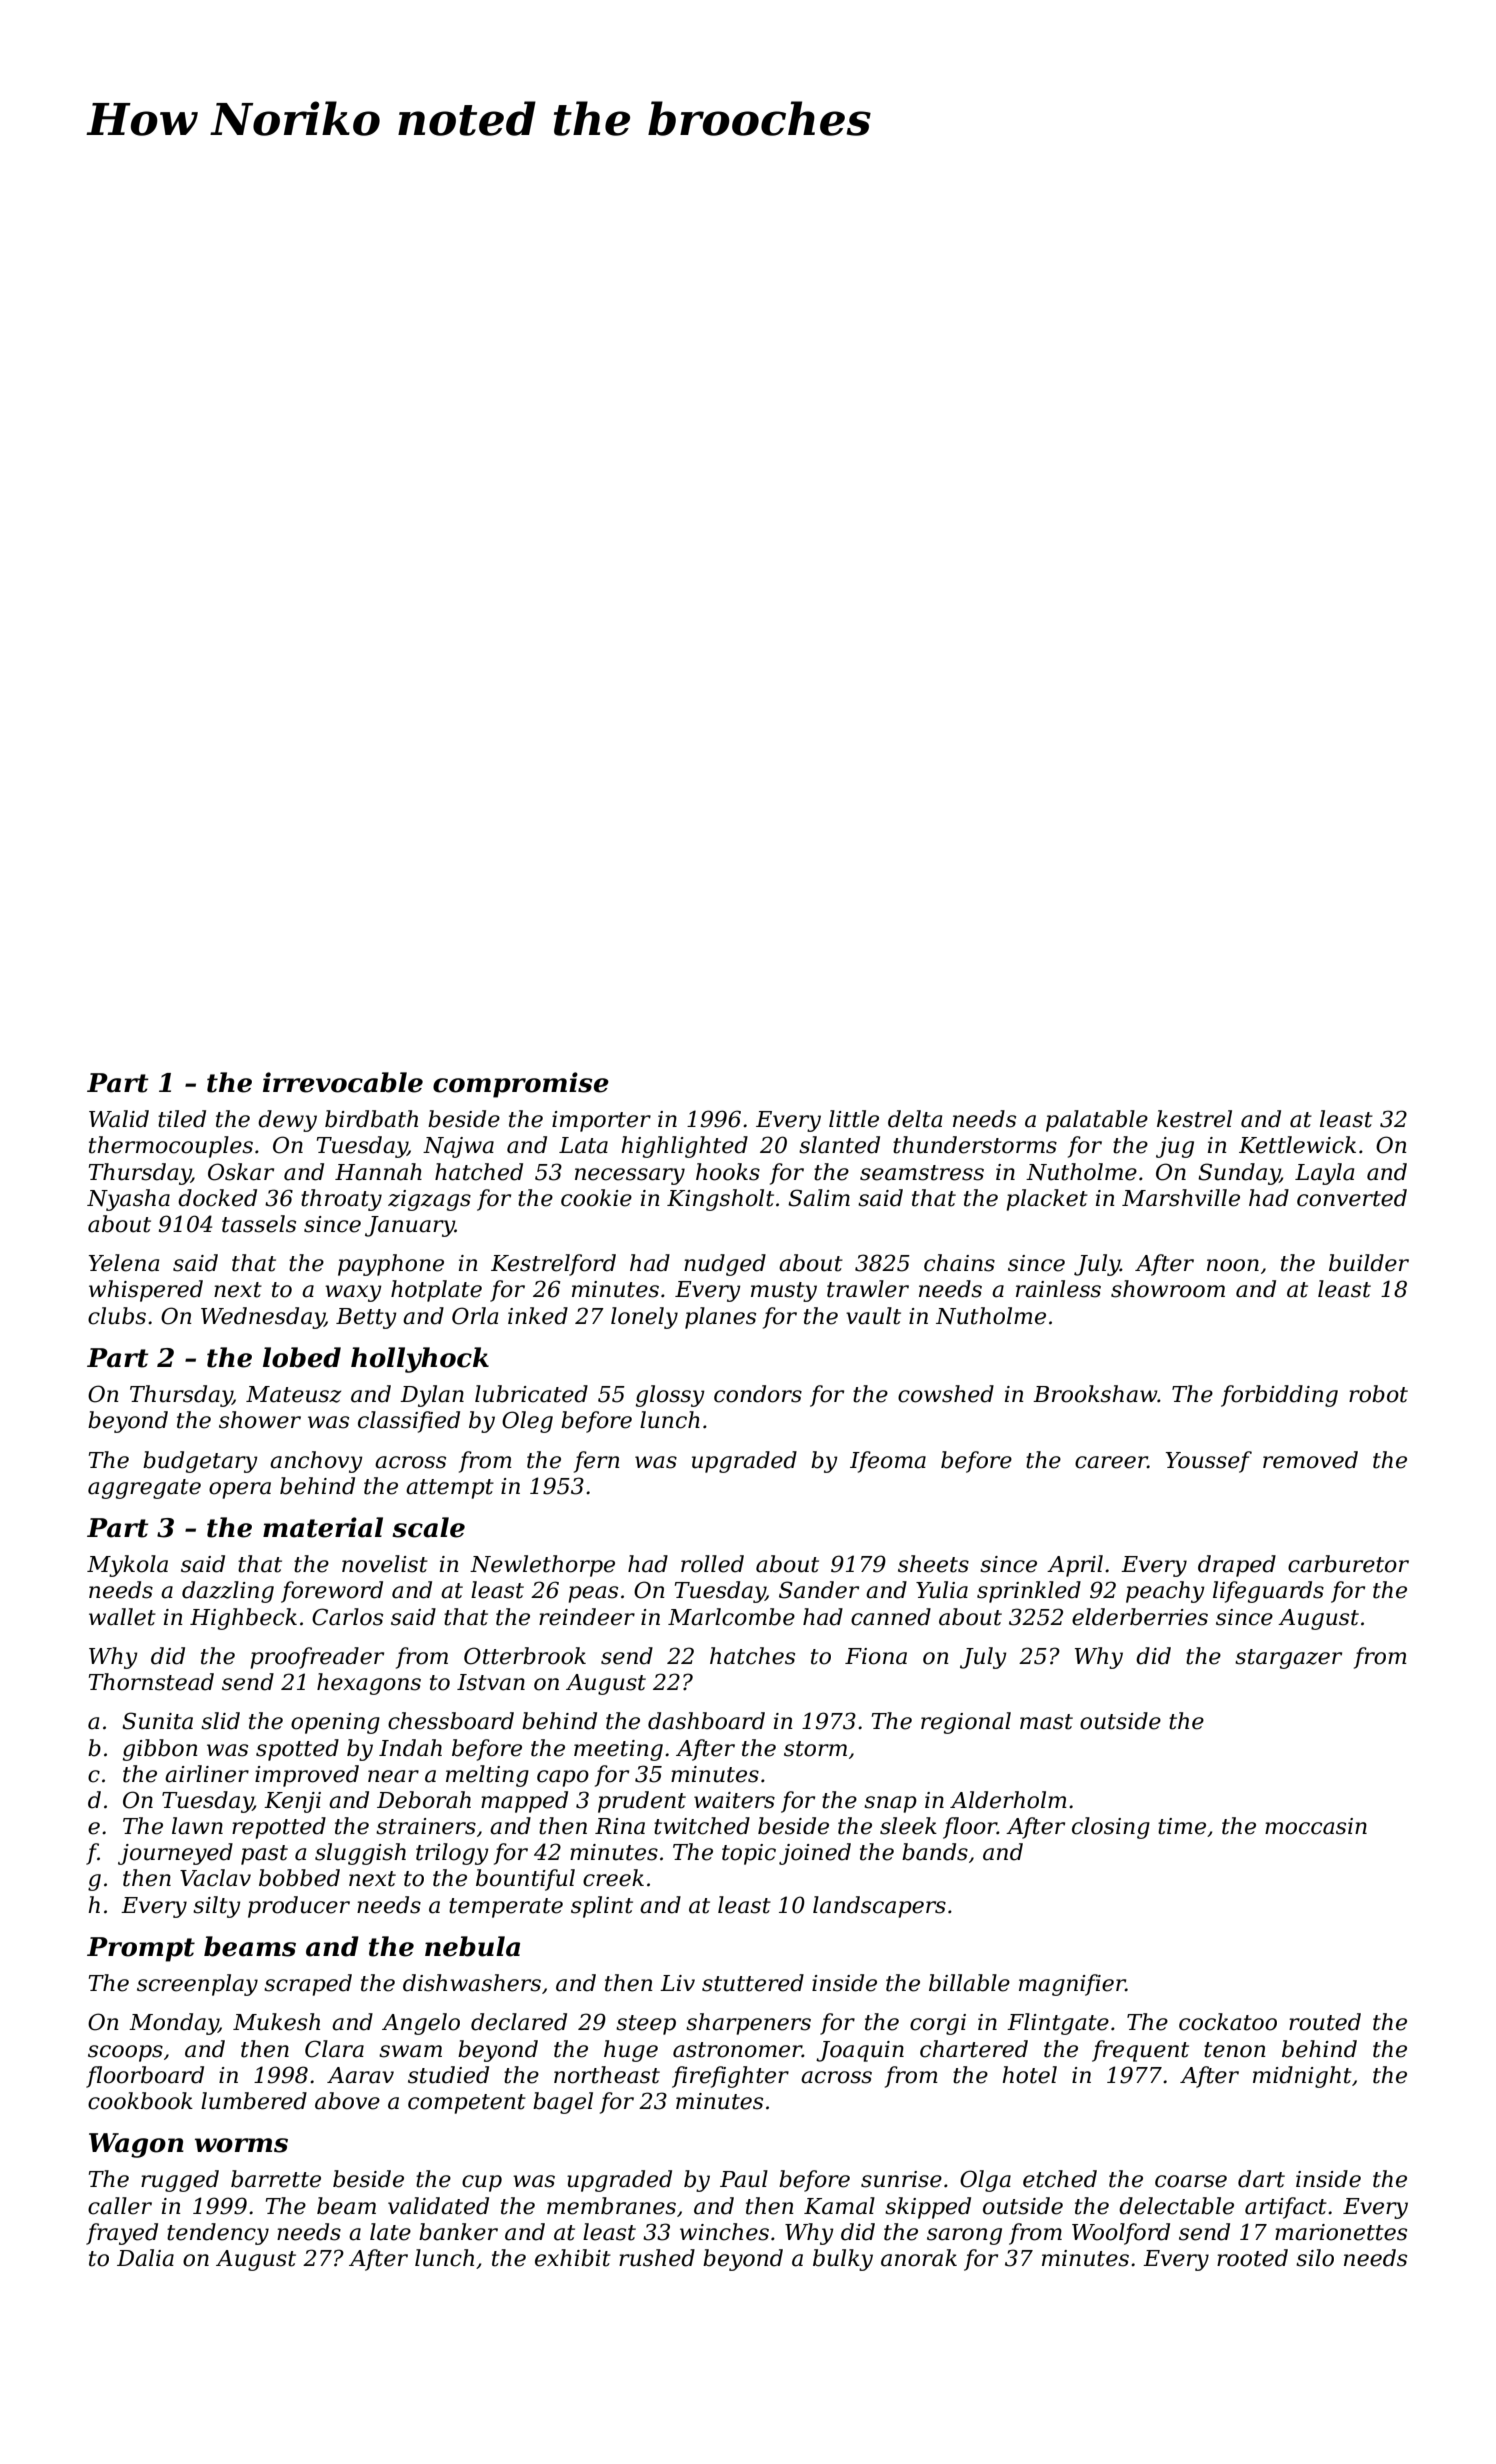 This document has height=2464, width=1496. Describe the element at coordinates (343, 1082) in the document. I see `irrevocable` at that location.
